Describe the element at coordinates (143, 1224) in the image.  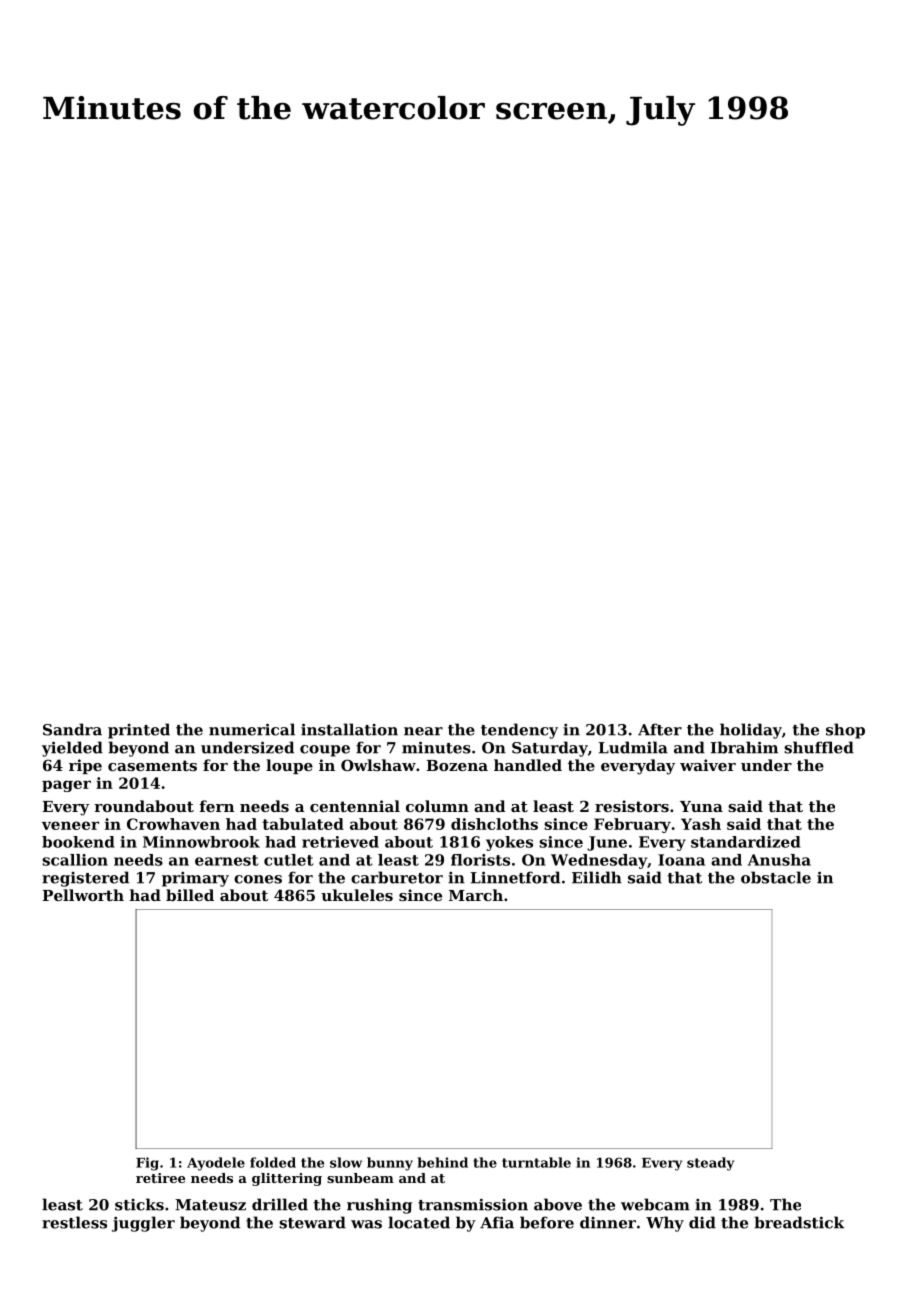
I see `juggler` at that location.
